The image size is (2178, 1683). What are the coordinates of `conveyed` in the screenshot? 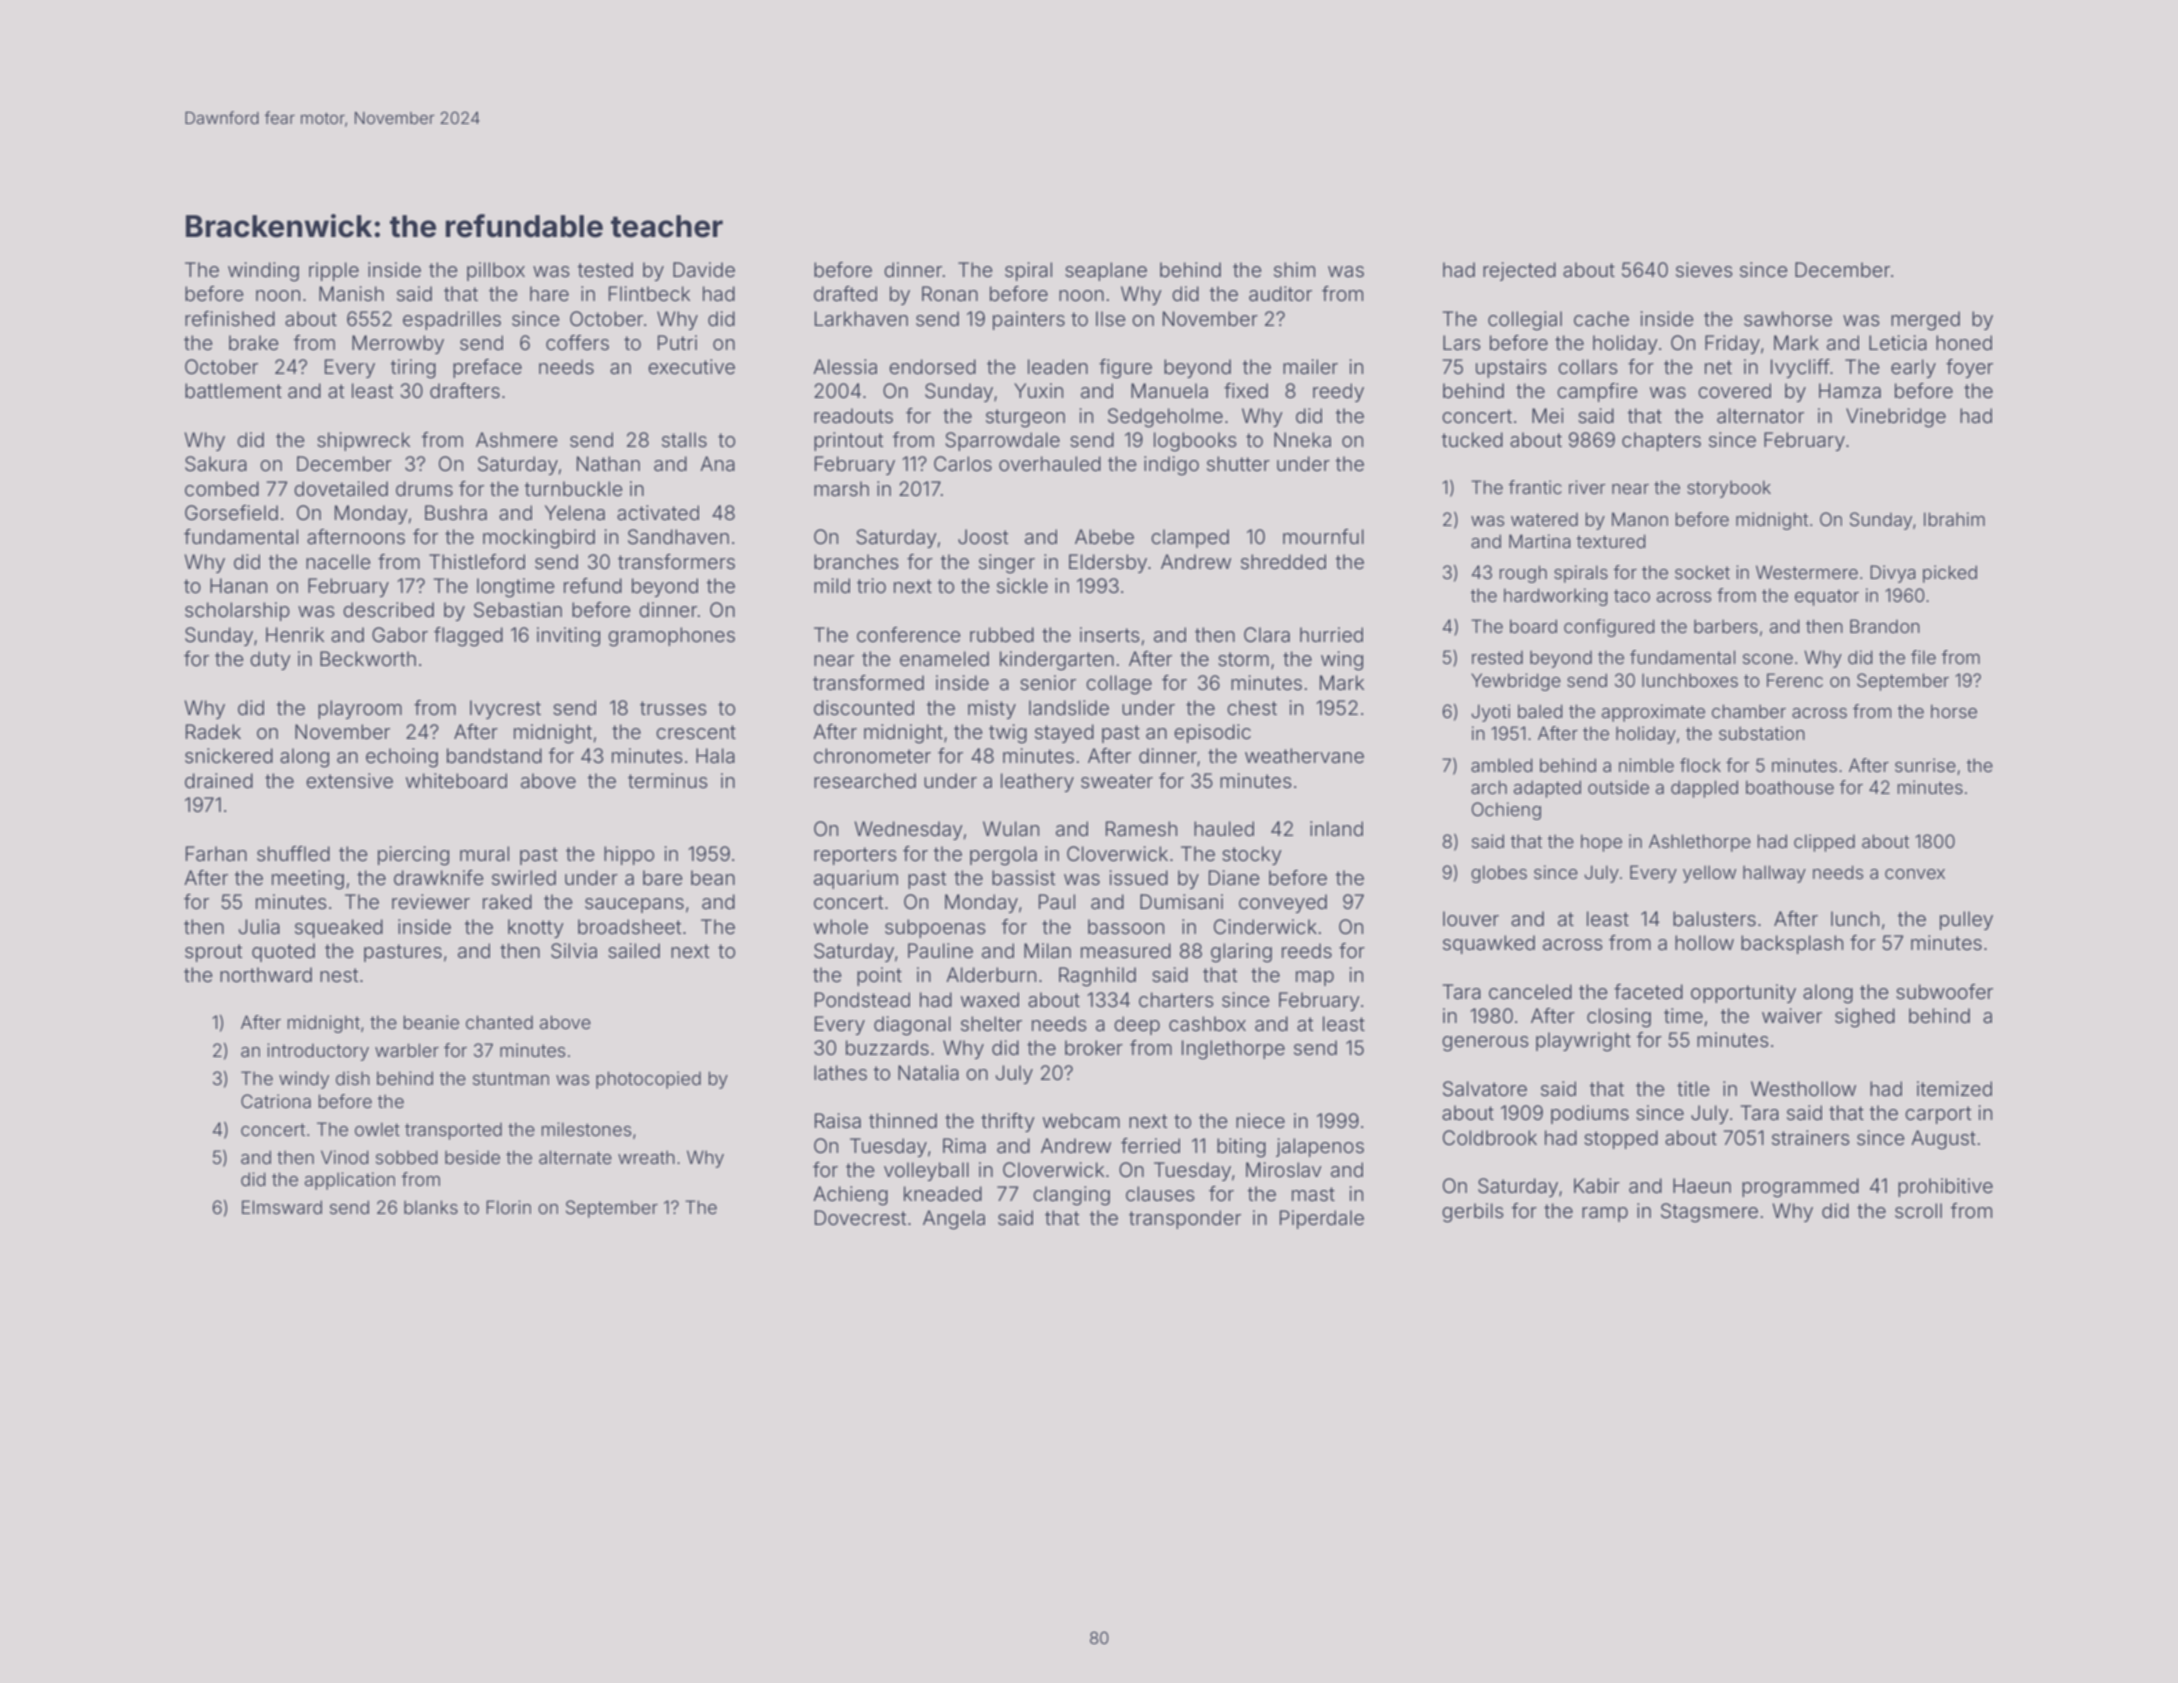 It's located at (1283, 903).
